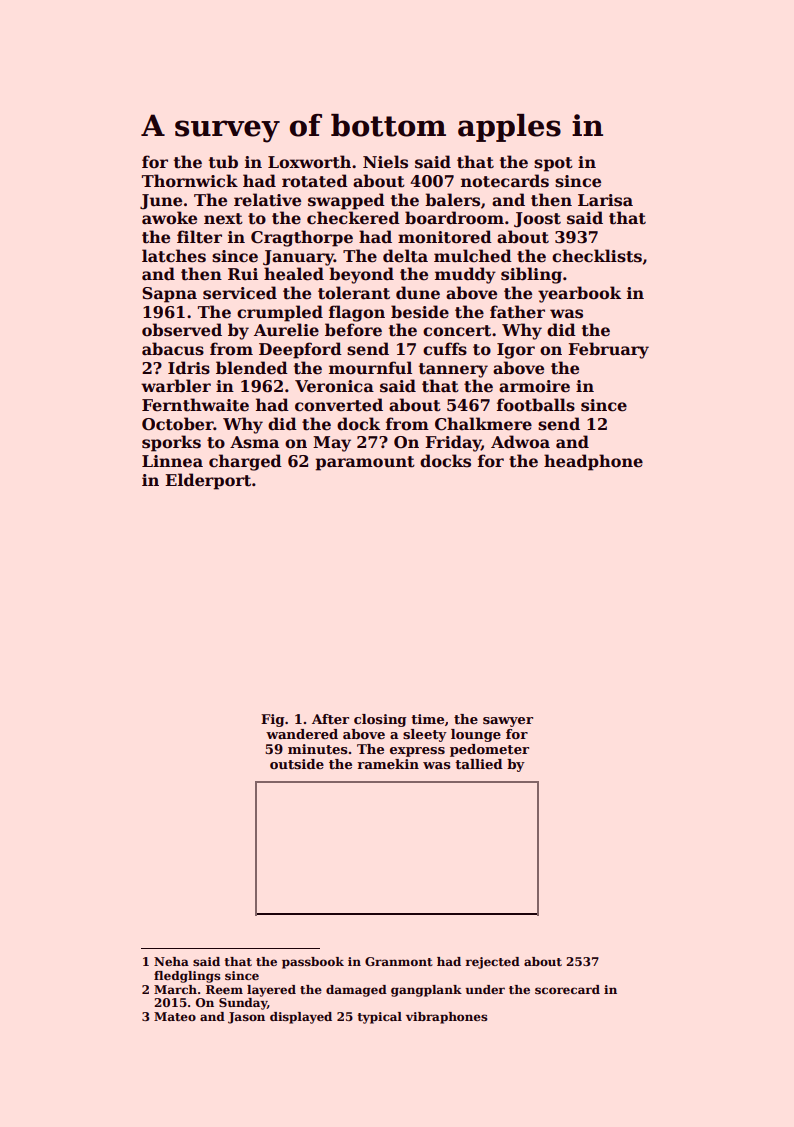 This screenshot has height=1127, width=794. Describe the element at coordinates (208, 481) in the screenshot. I see `Elderport` at that location.
